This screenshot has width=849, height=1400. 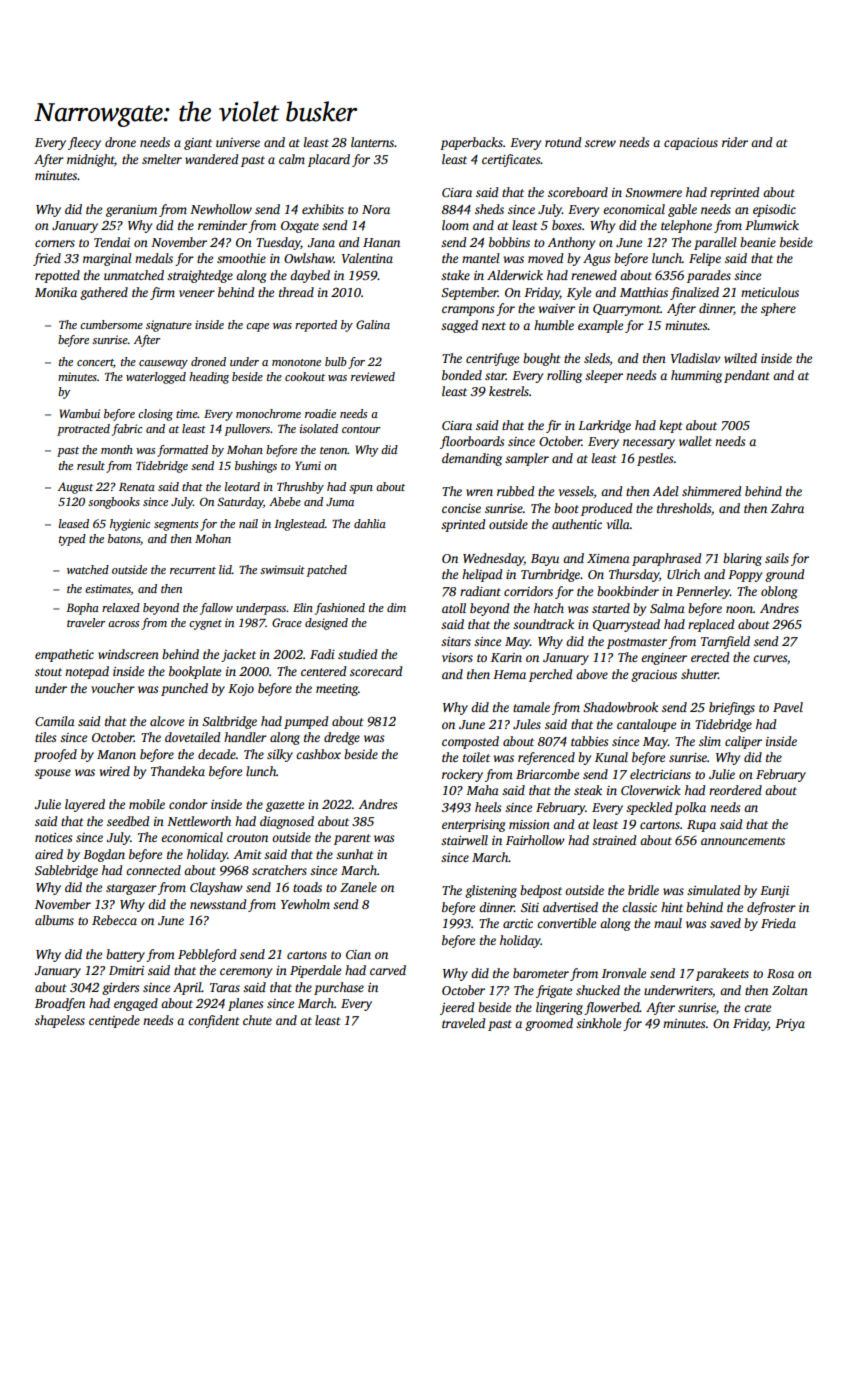 I want to click on traveled, so click(x=463, y=1023).
